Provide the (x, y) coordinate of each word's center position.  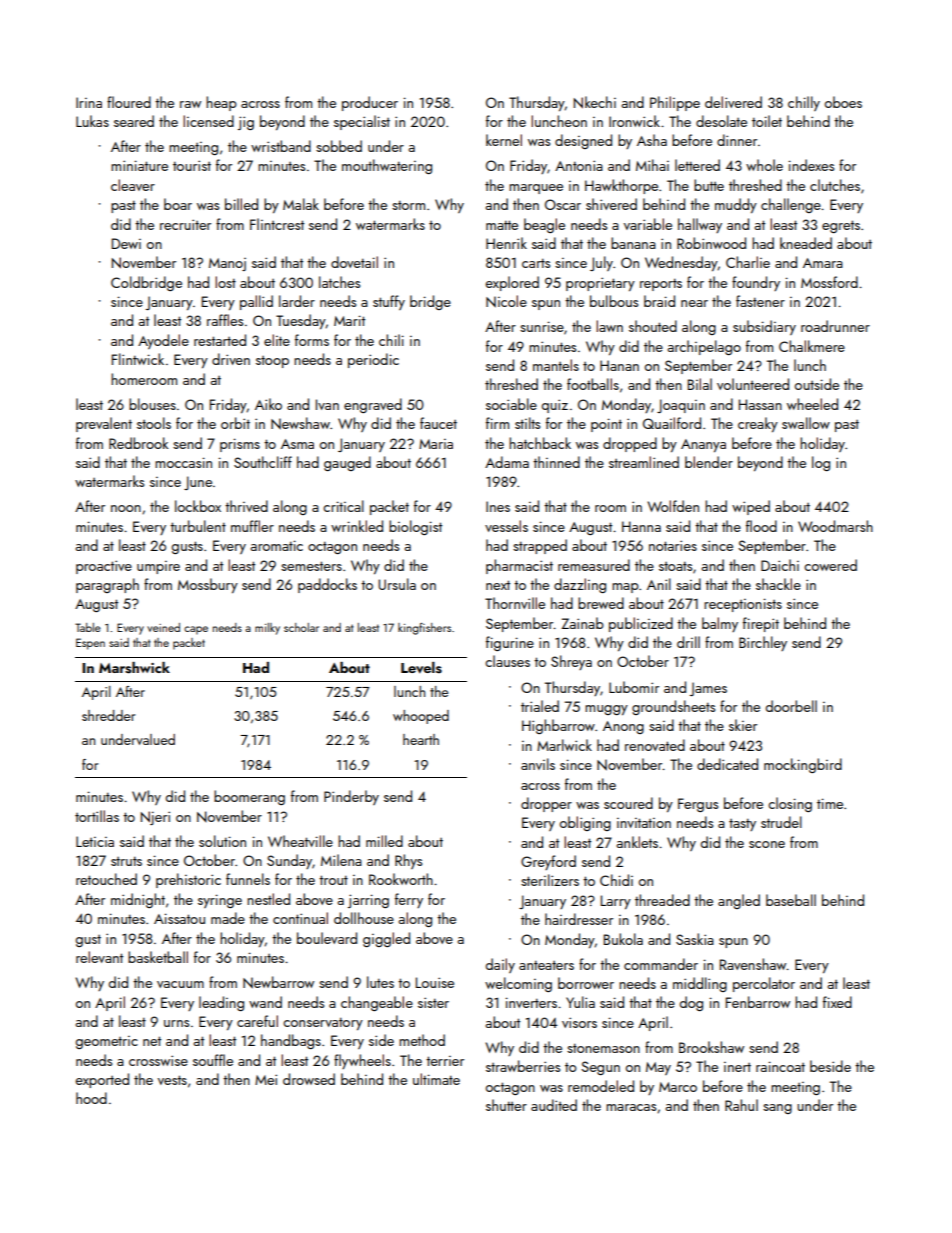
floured (129, 102)
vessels (506, 526)
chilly (804, 103)
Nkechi (595, 102)
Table (88, 627)
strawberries (523, 1066)
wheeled (812, 404)
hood (91, 1098)
